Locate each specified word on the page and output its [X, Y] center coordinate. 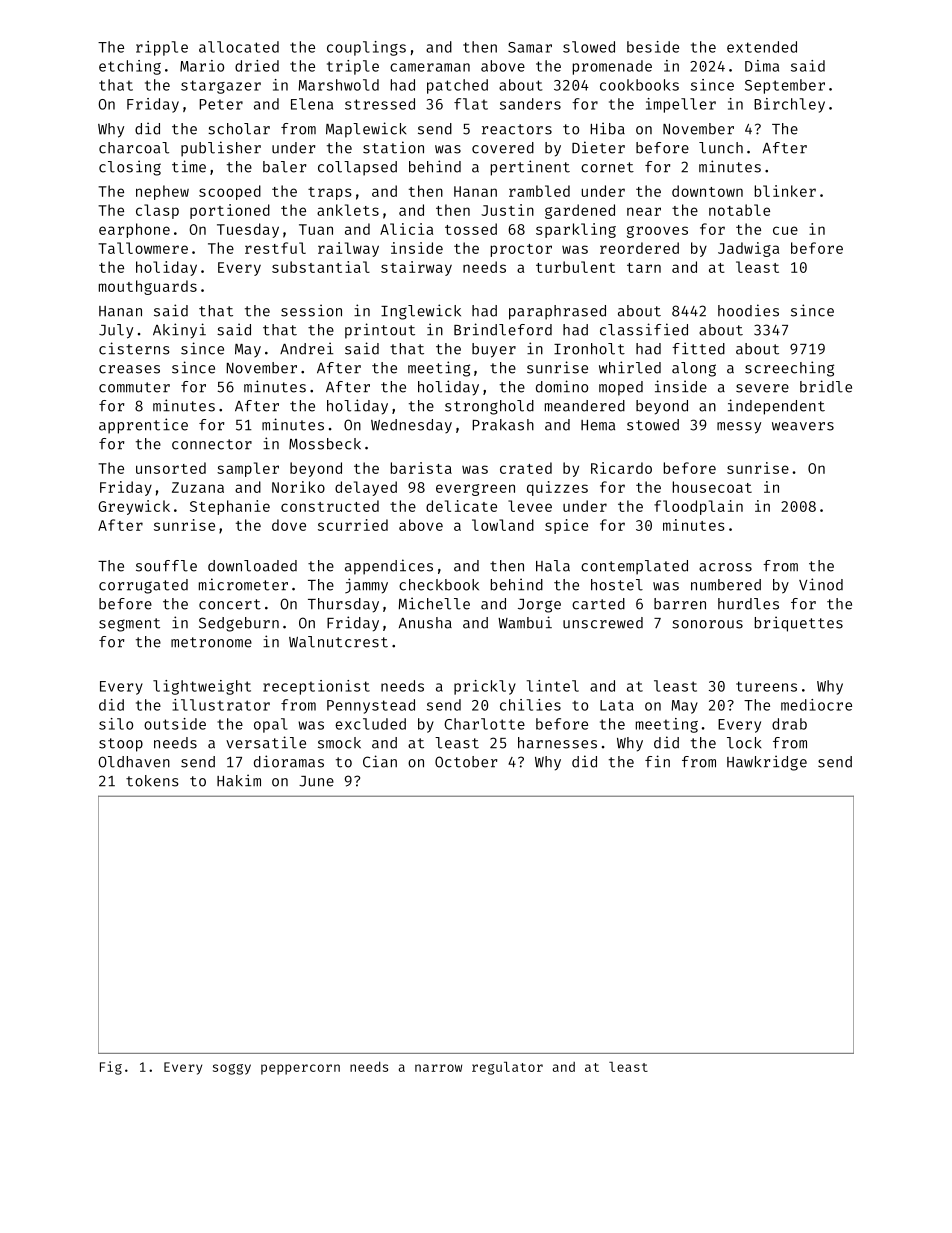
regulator [507, 1068]
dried [257, 66]
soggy [232, 1069]
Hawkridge [767, 763]
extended [762, 47]
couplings [366, 48]
